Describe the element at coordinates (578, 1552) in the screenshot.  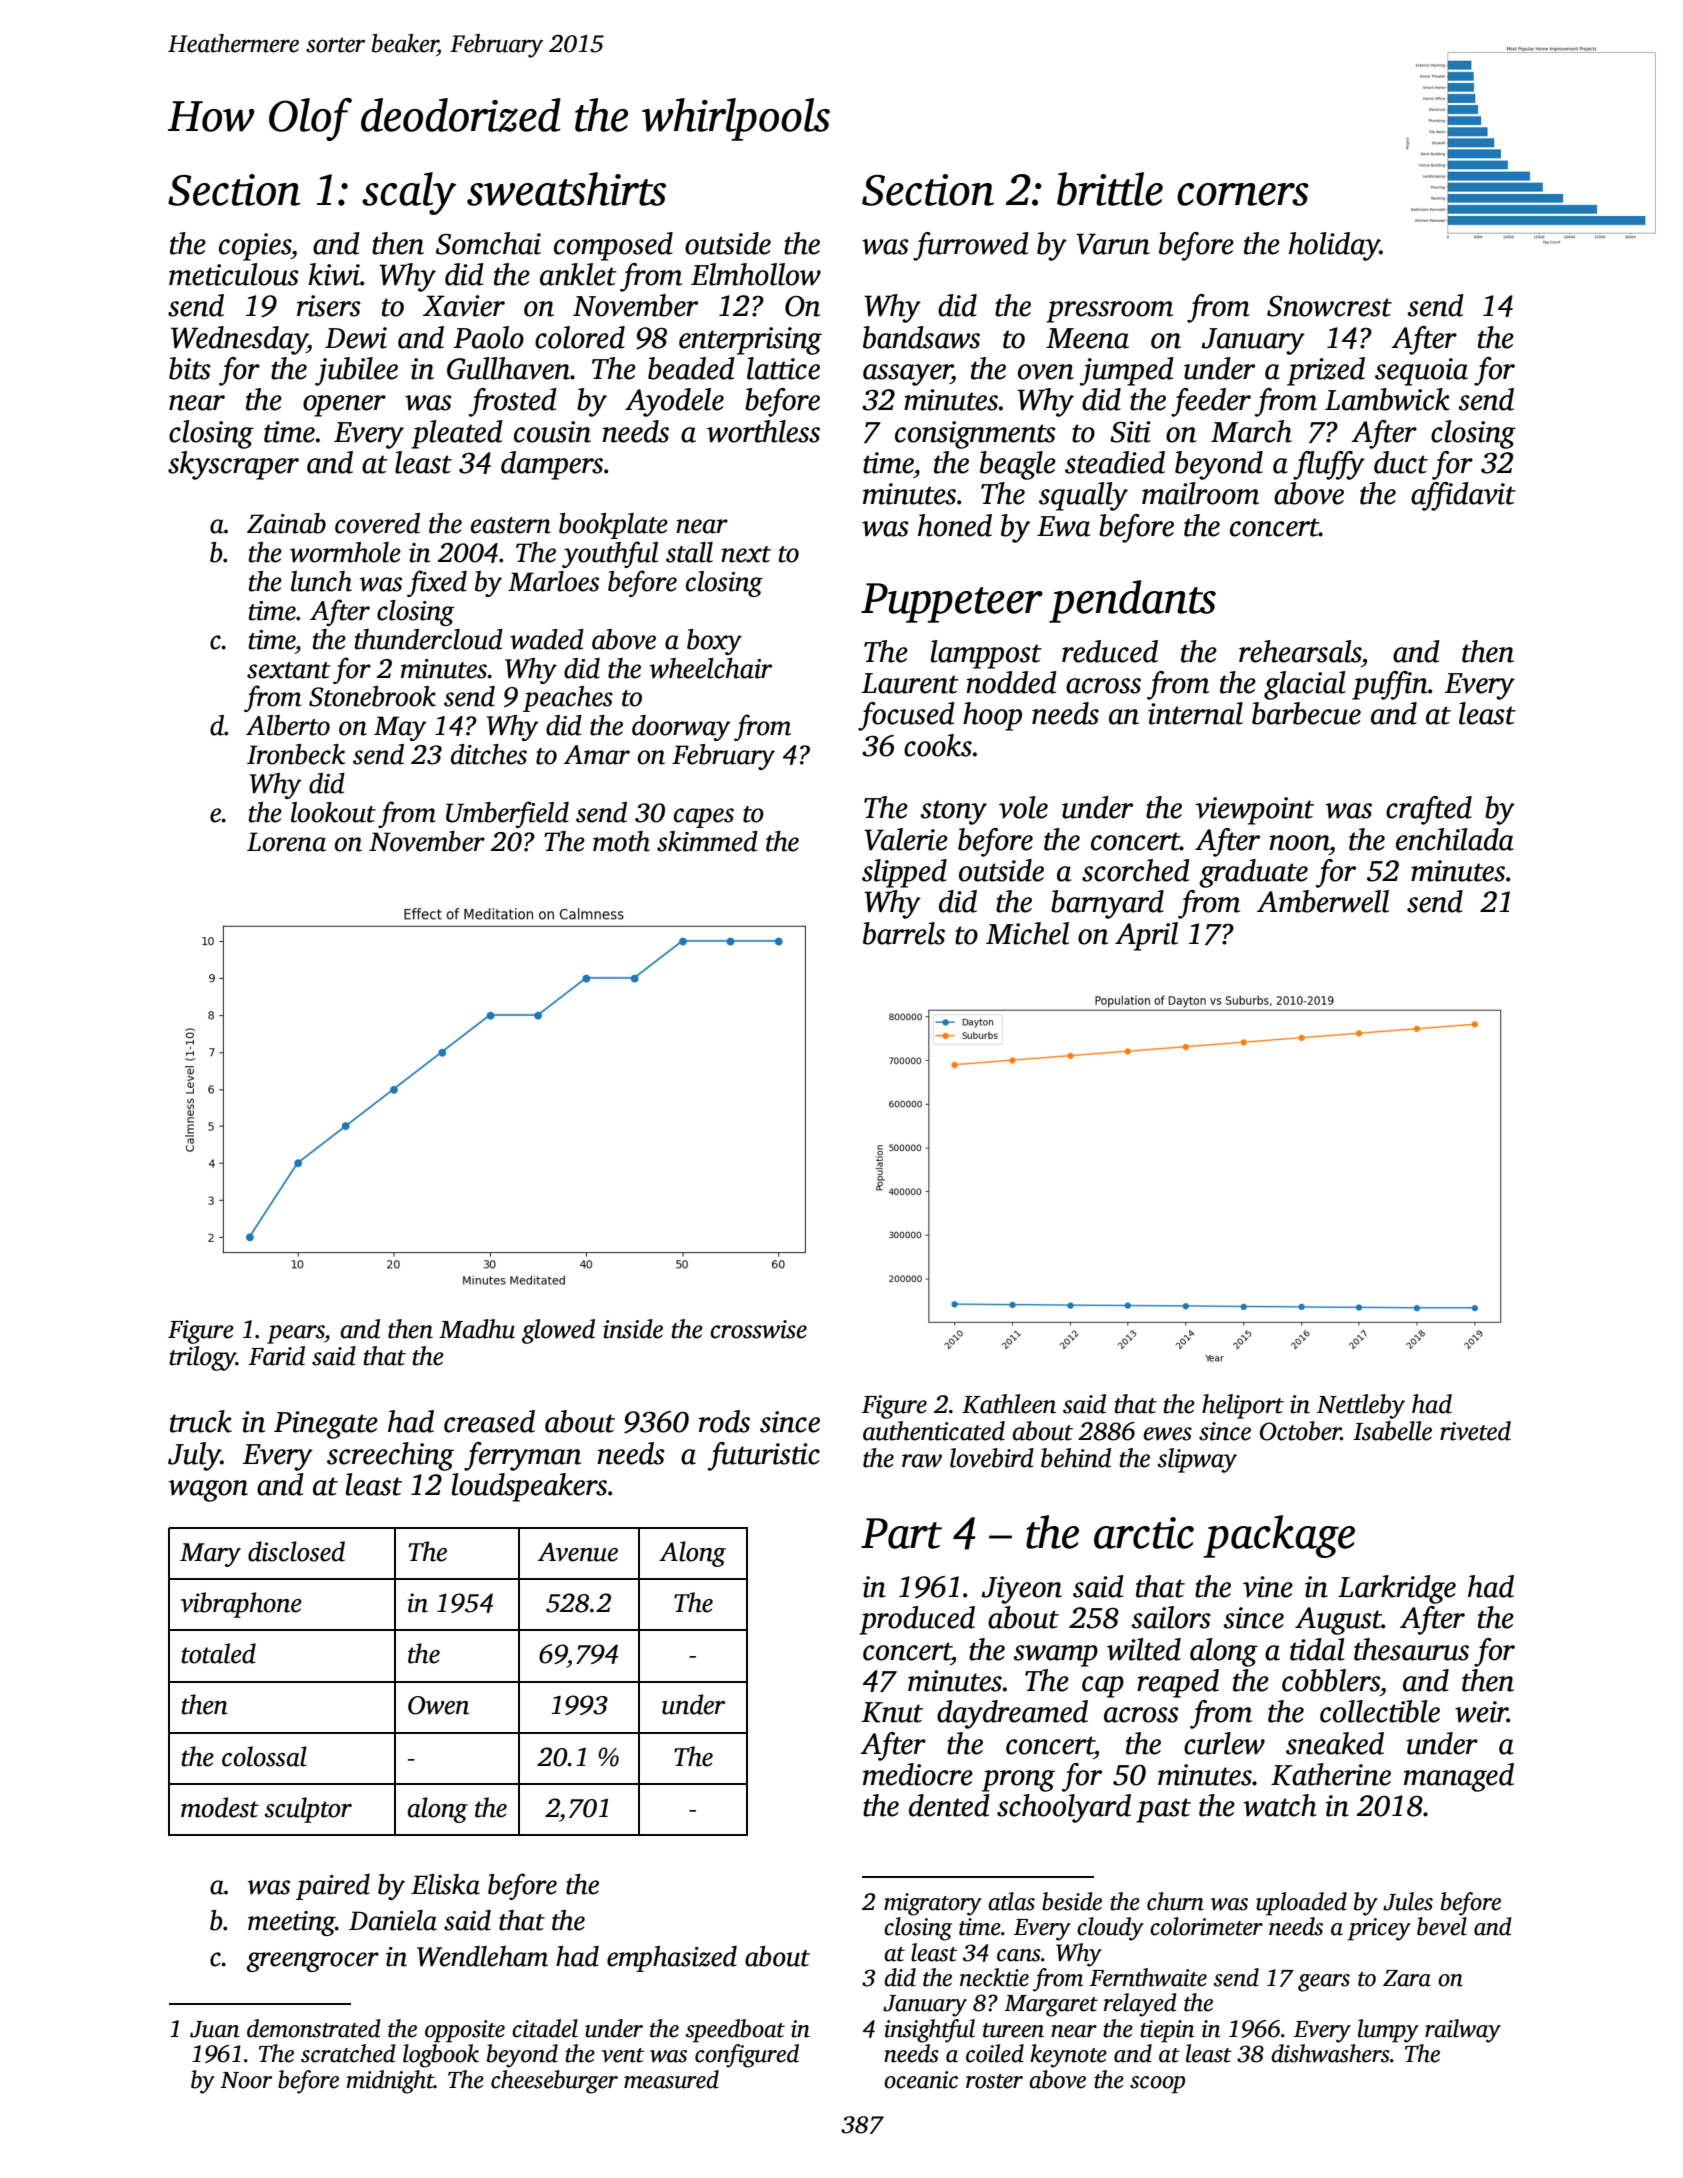
I see `Avenue` at that location.
